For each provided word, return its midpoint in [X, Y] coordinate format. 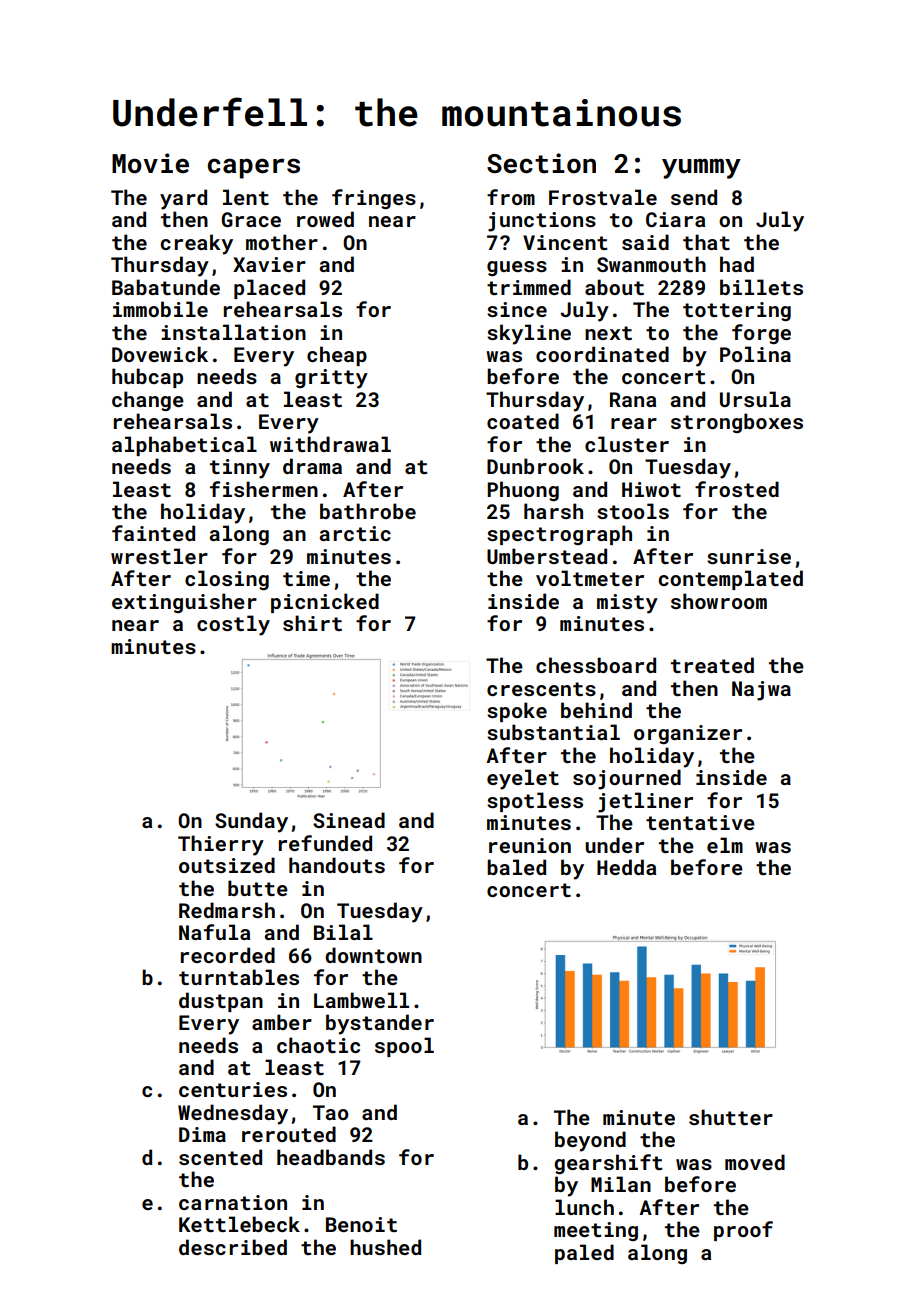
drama [312, 466]
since [517, 309]
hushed [385, 1247]
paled [584, 1254]
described [233, 1247]
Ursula [755, 399]
